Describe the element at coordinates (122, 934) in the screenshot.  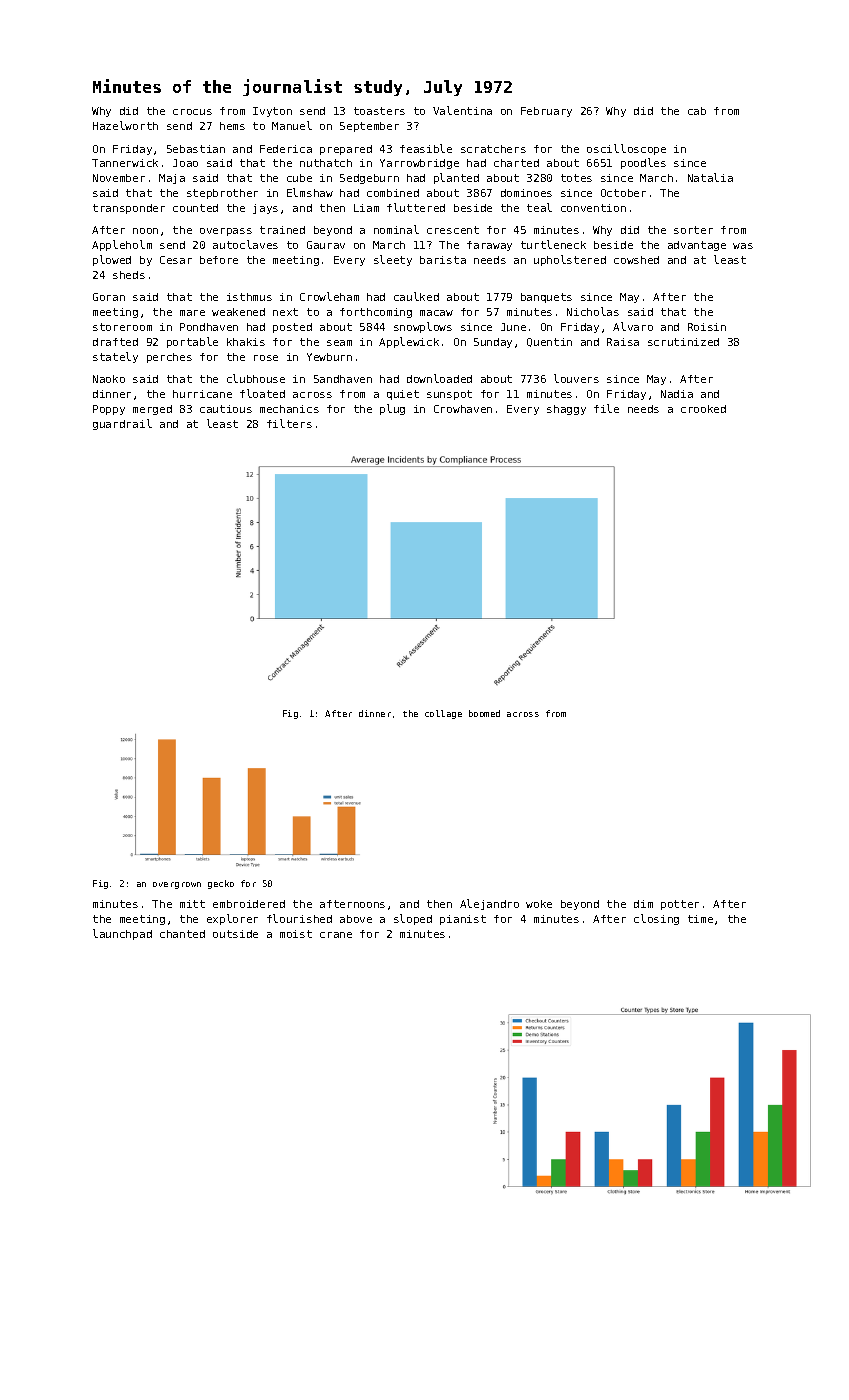
I see `launchpad` at that location.
